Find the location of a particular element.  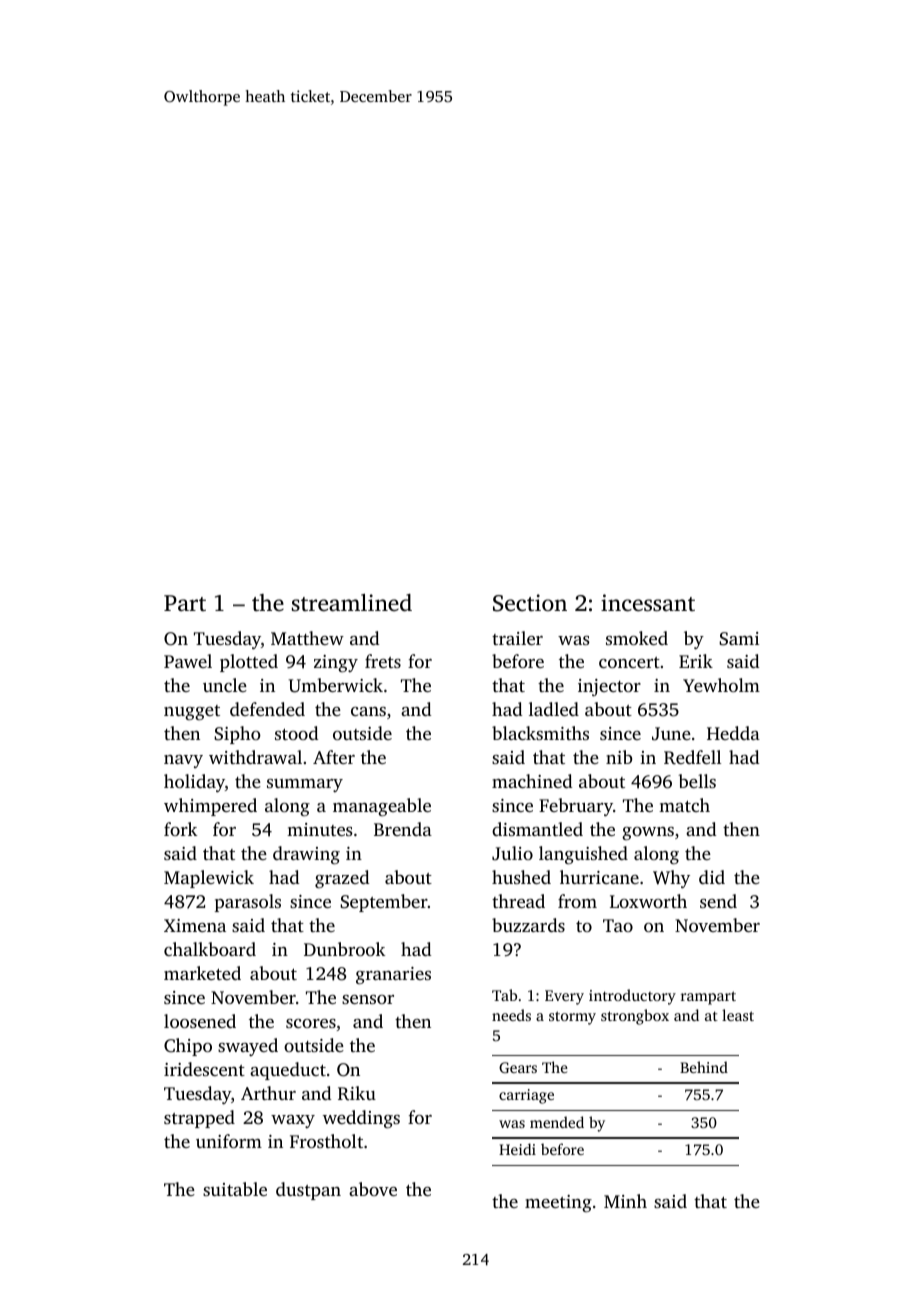

waxy is located at coordinates (293, 1121).
